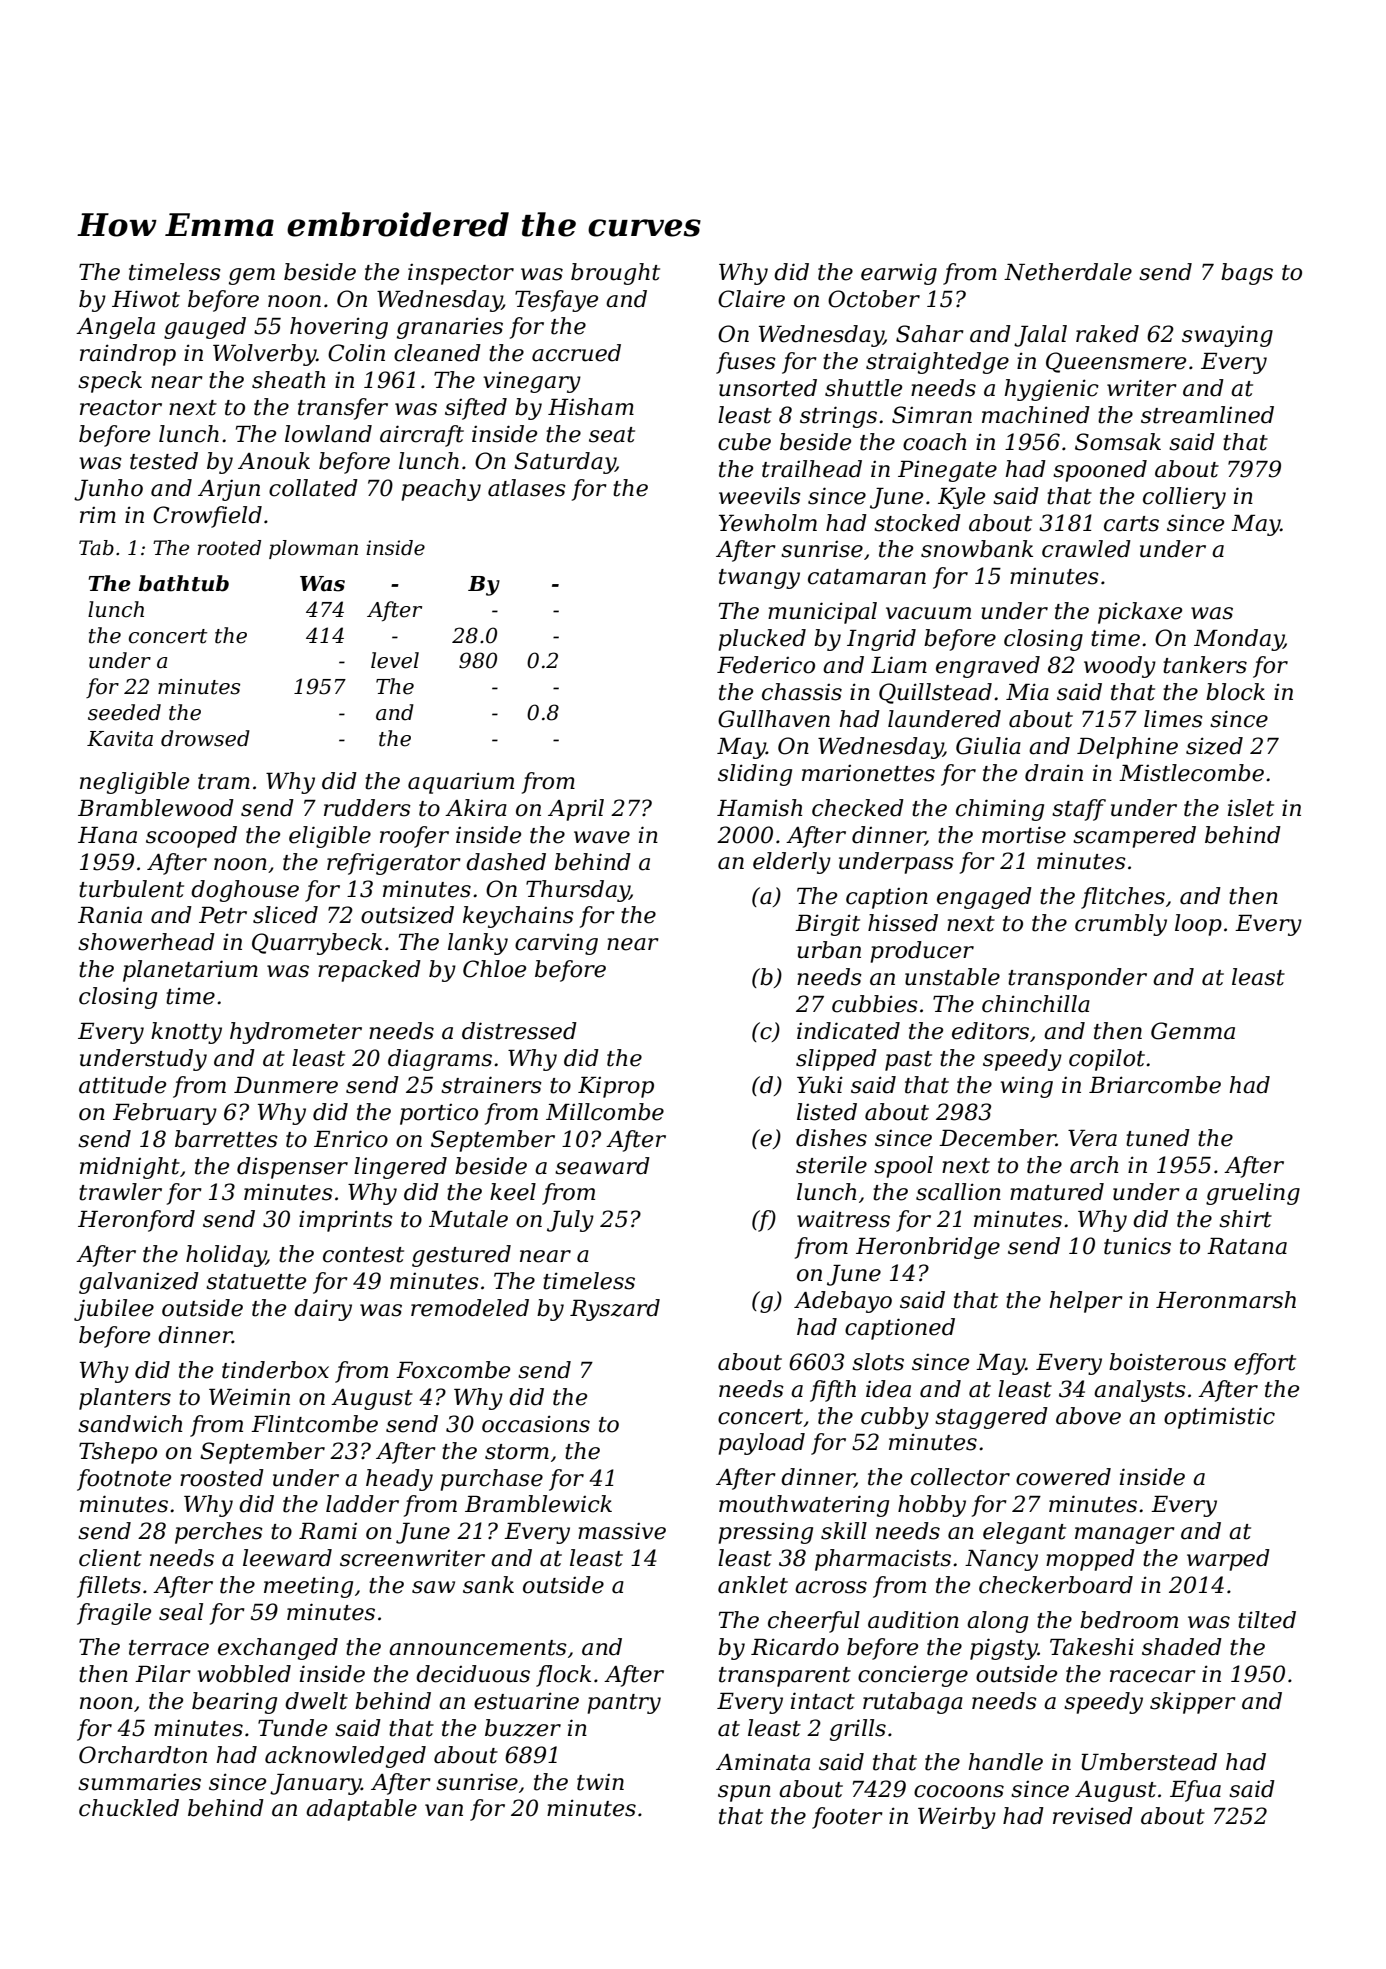  Describe the element at coordinates (1140, 1391) in the screenshot. I see `analysts` at that location.
